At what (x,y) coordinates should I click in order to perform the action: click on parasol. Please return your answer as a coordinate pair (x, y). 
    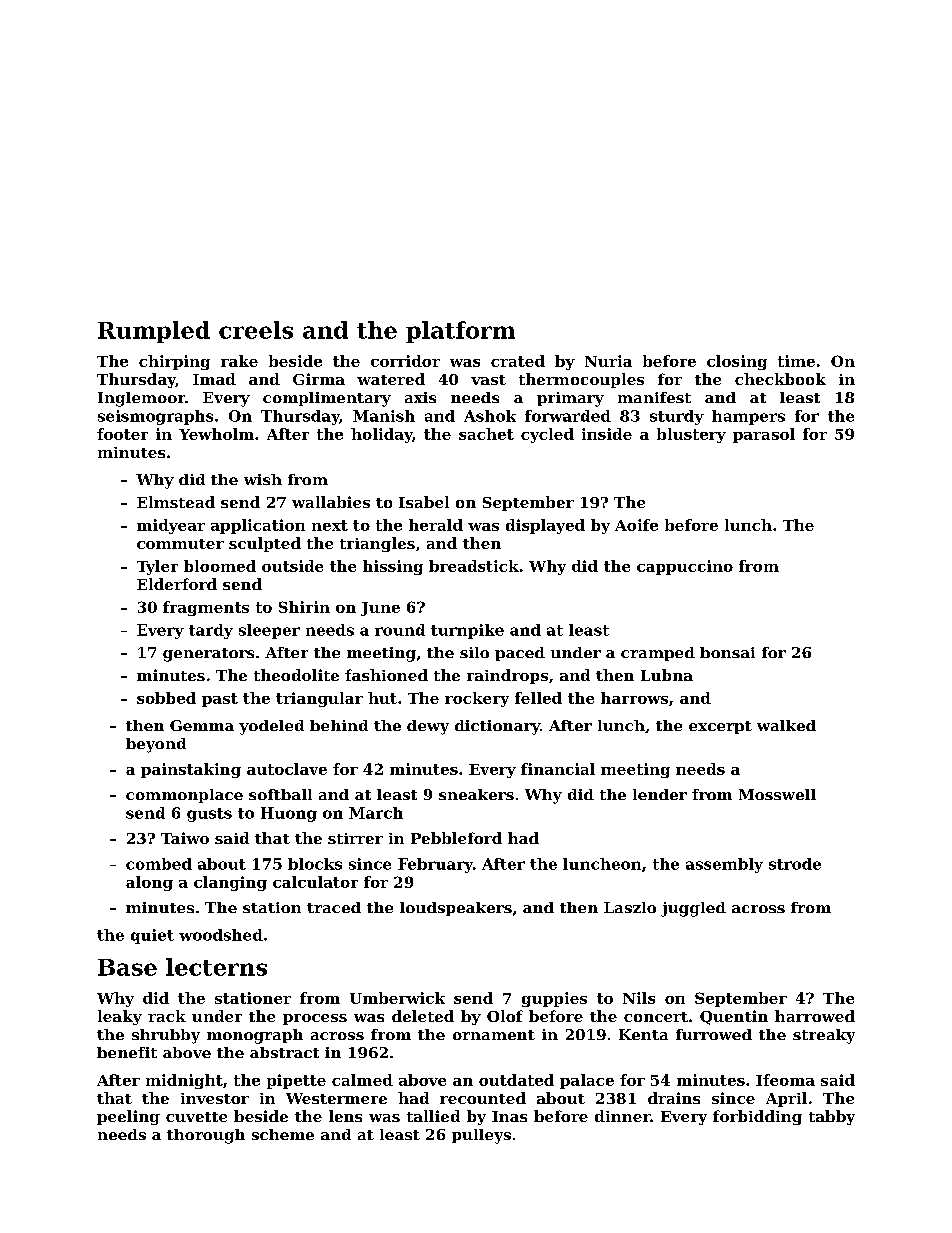
    Looking at the image, I should click on (764, 435).
